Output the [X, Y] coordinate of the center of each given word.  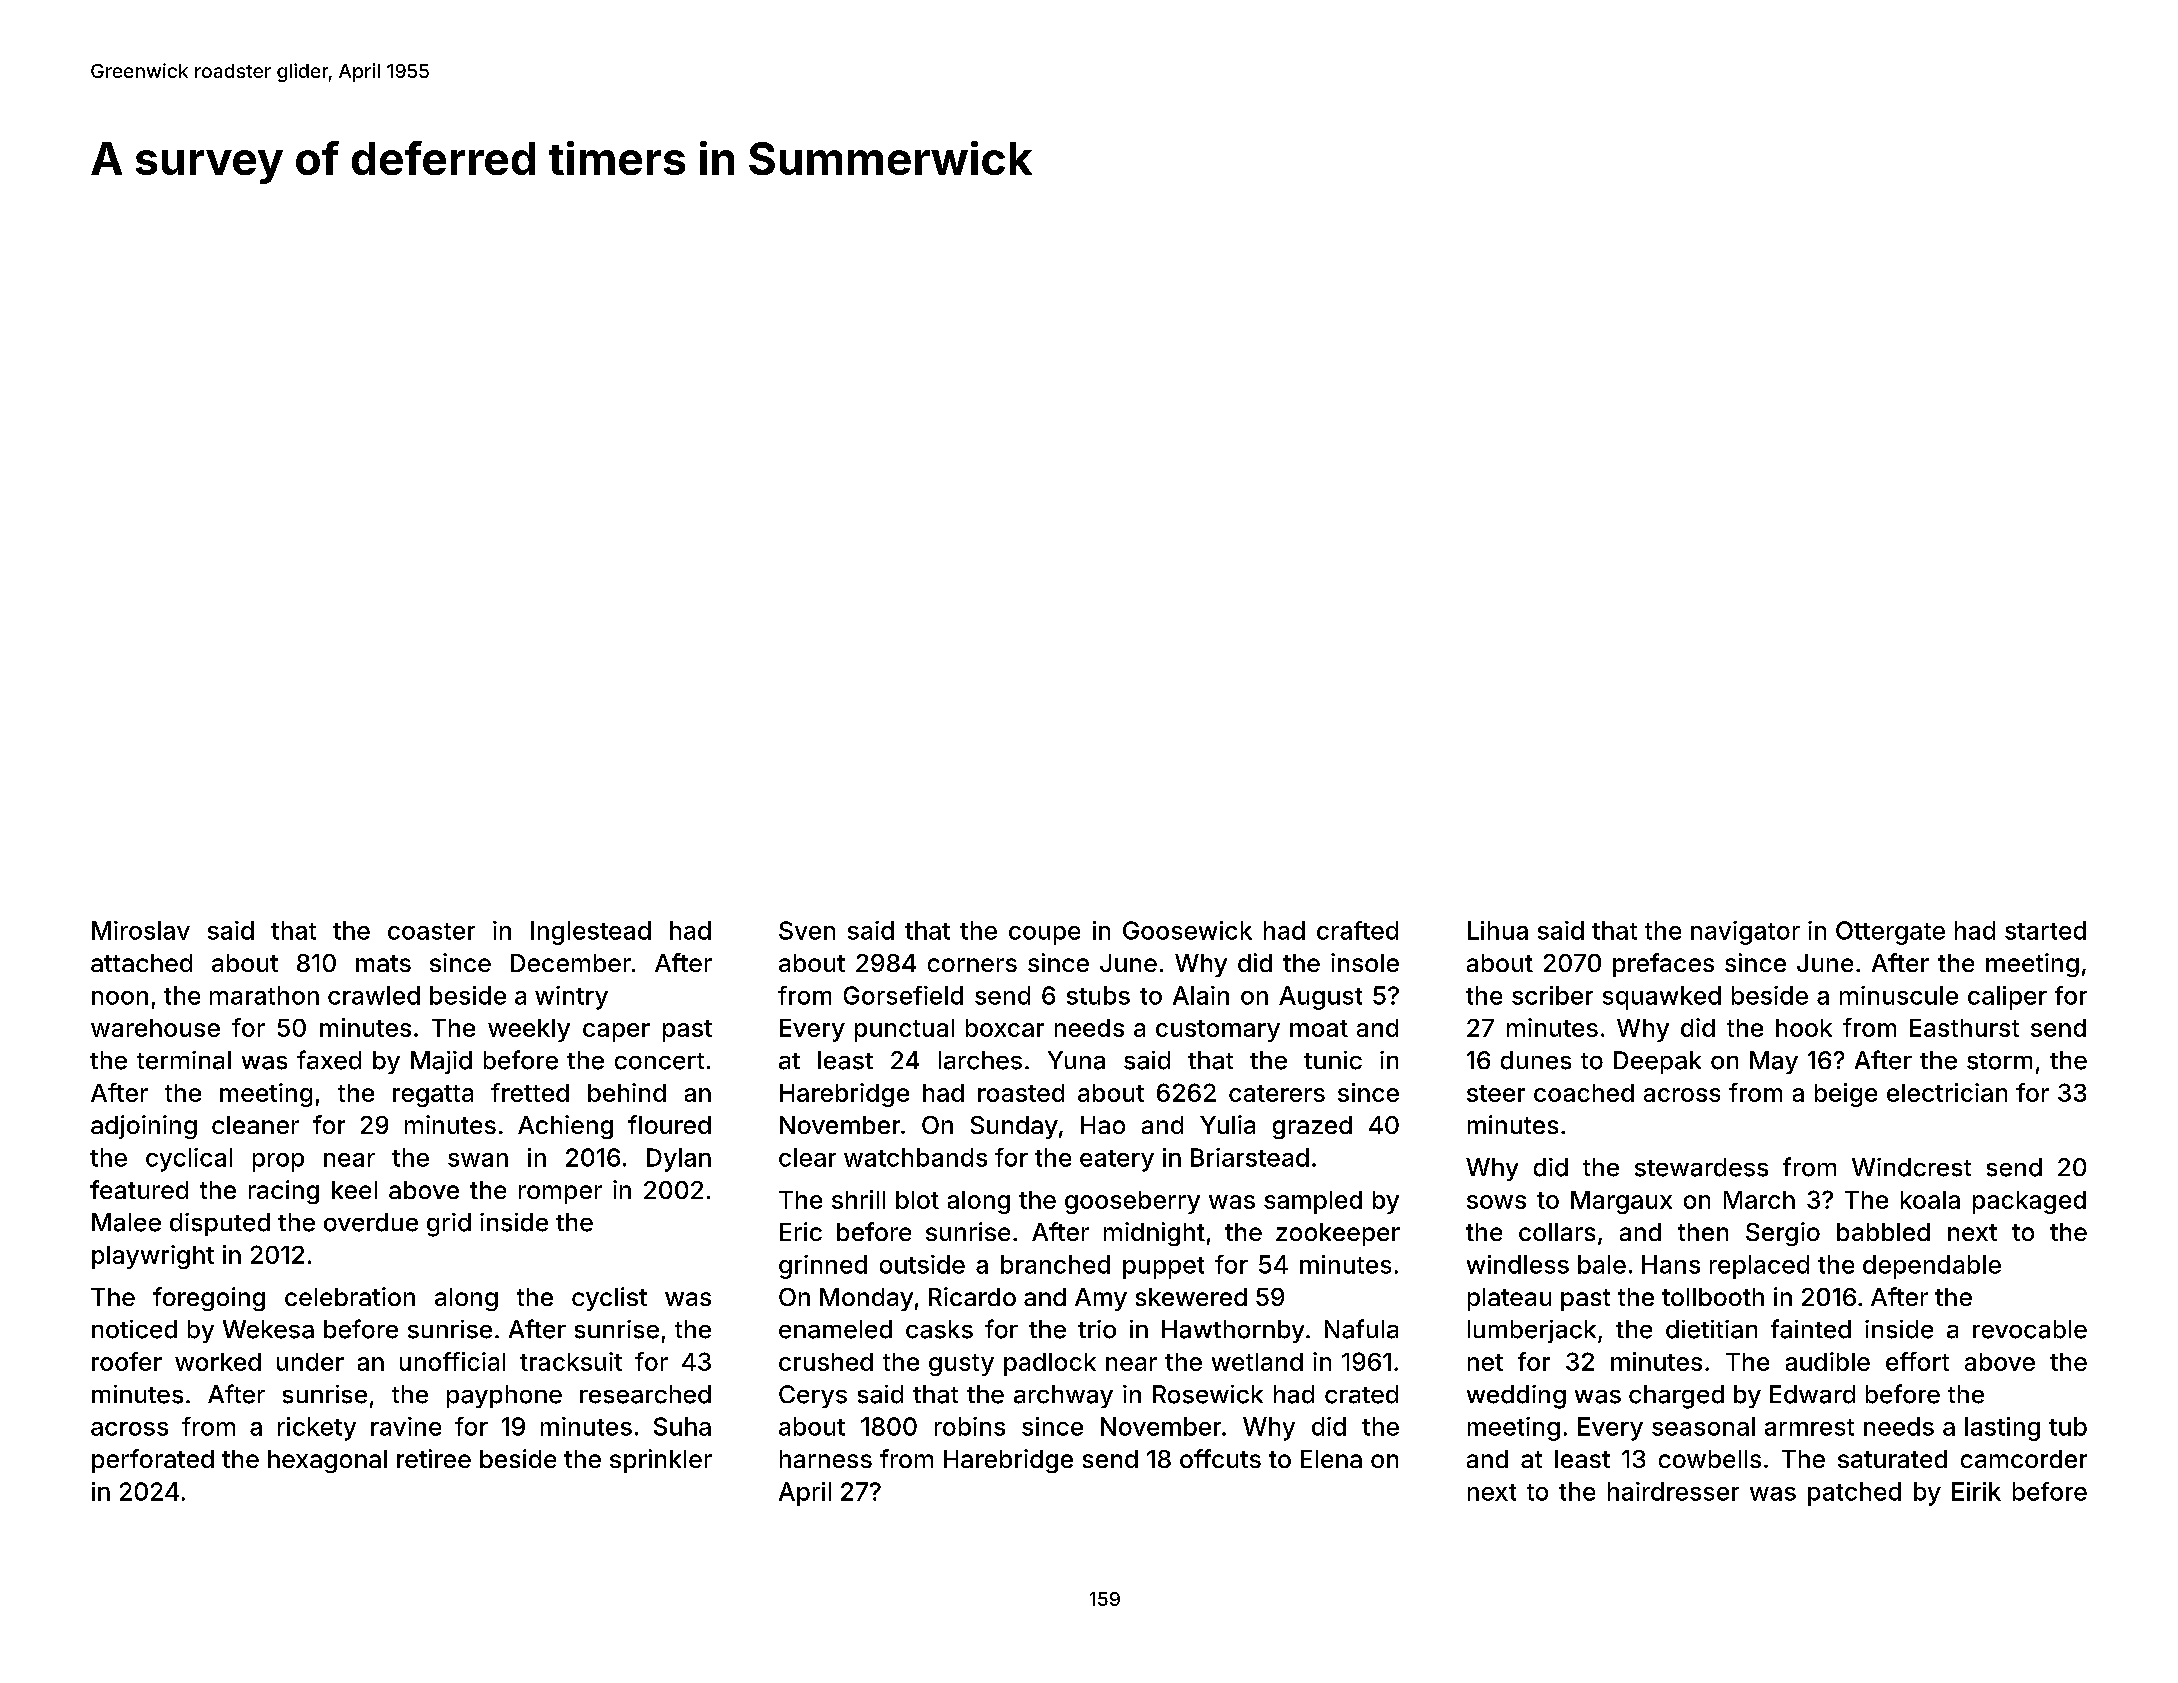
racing [284, 1192]
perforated [153, 1461]
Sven [807, 930]
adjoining [144, 1127]
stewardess [1701, 1167]
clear [807, 1157]
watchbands [915, 1157]
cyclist [609, 1299]
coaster [431, 931]
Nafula [1361, 1329]
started [2045, 930]
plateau [1509, 1299]
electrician [1947, 1092]
